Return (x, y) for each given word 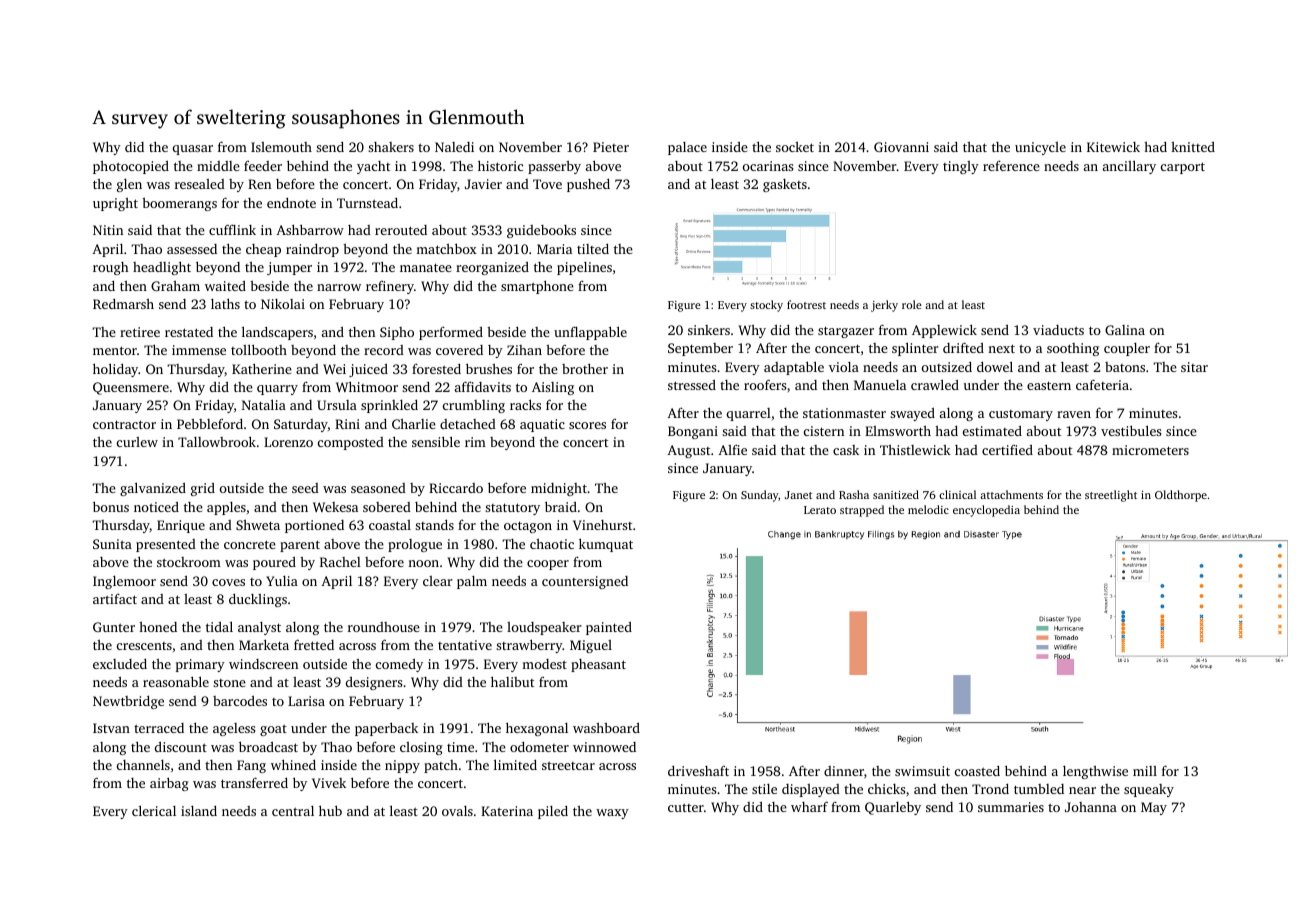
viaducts (1058, 330)
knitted (1193, 147)
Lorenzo (288, 442)
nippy (402, 766)
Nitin (108, 230)
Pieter (611, 147)
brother (585, 368)
